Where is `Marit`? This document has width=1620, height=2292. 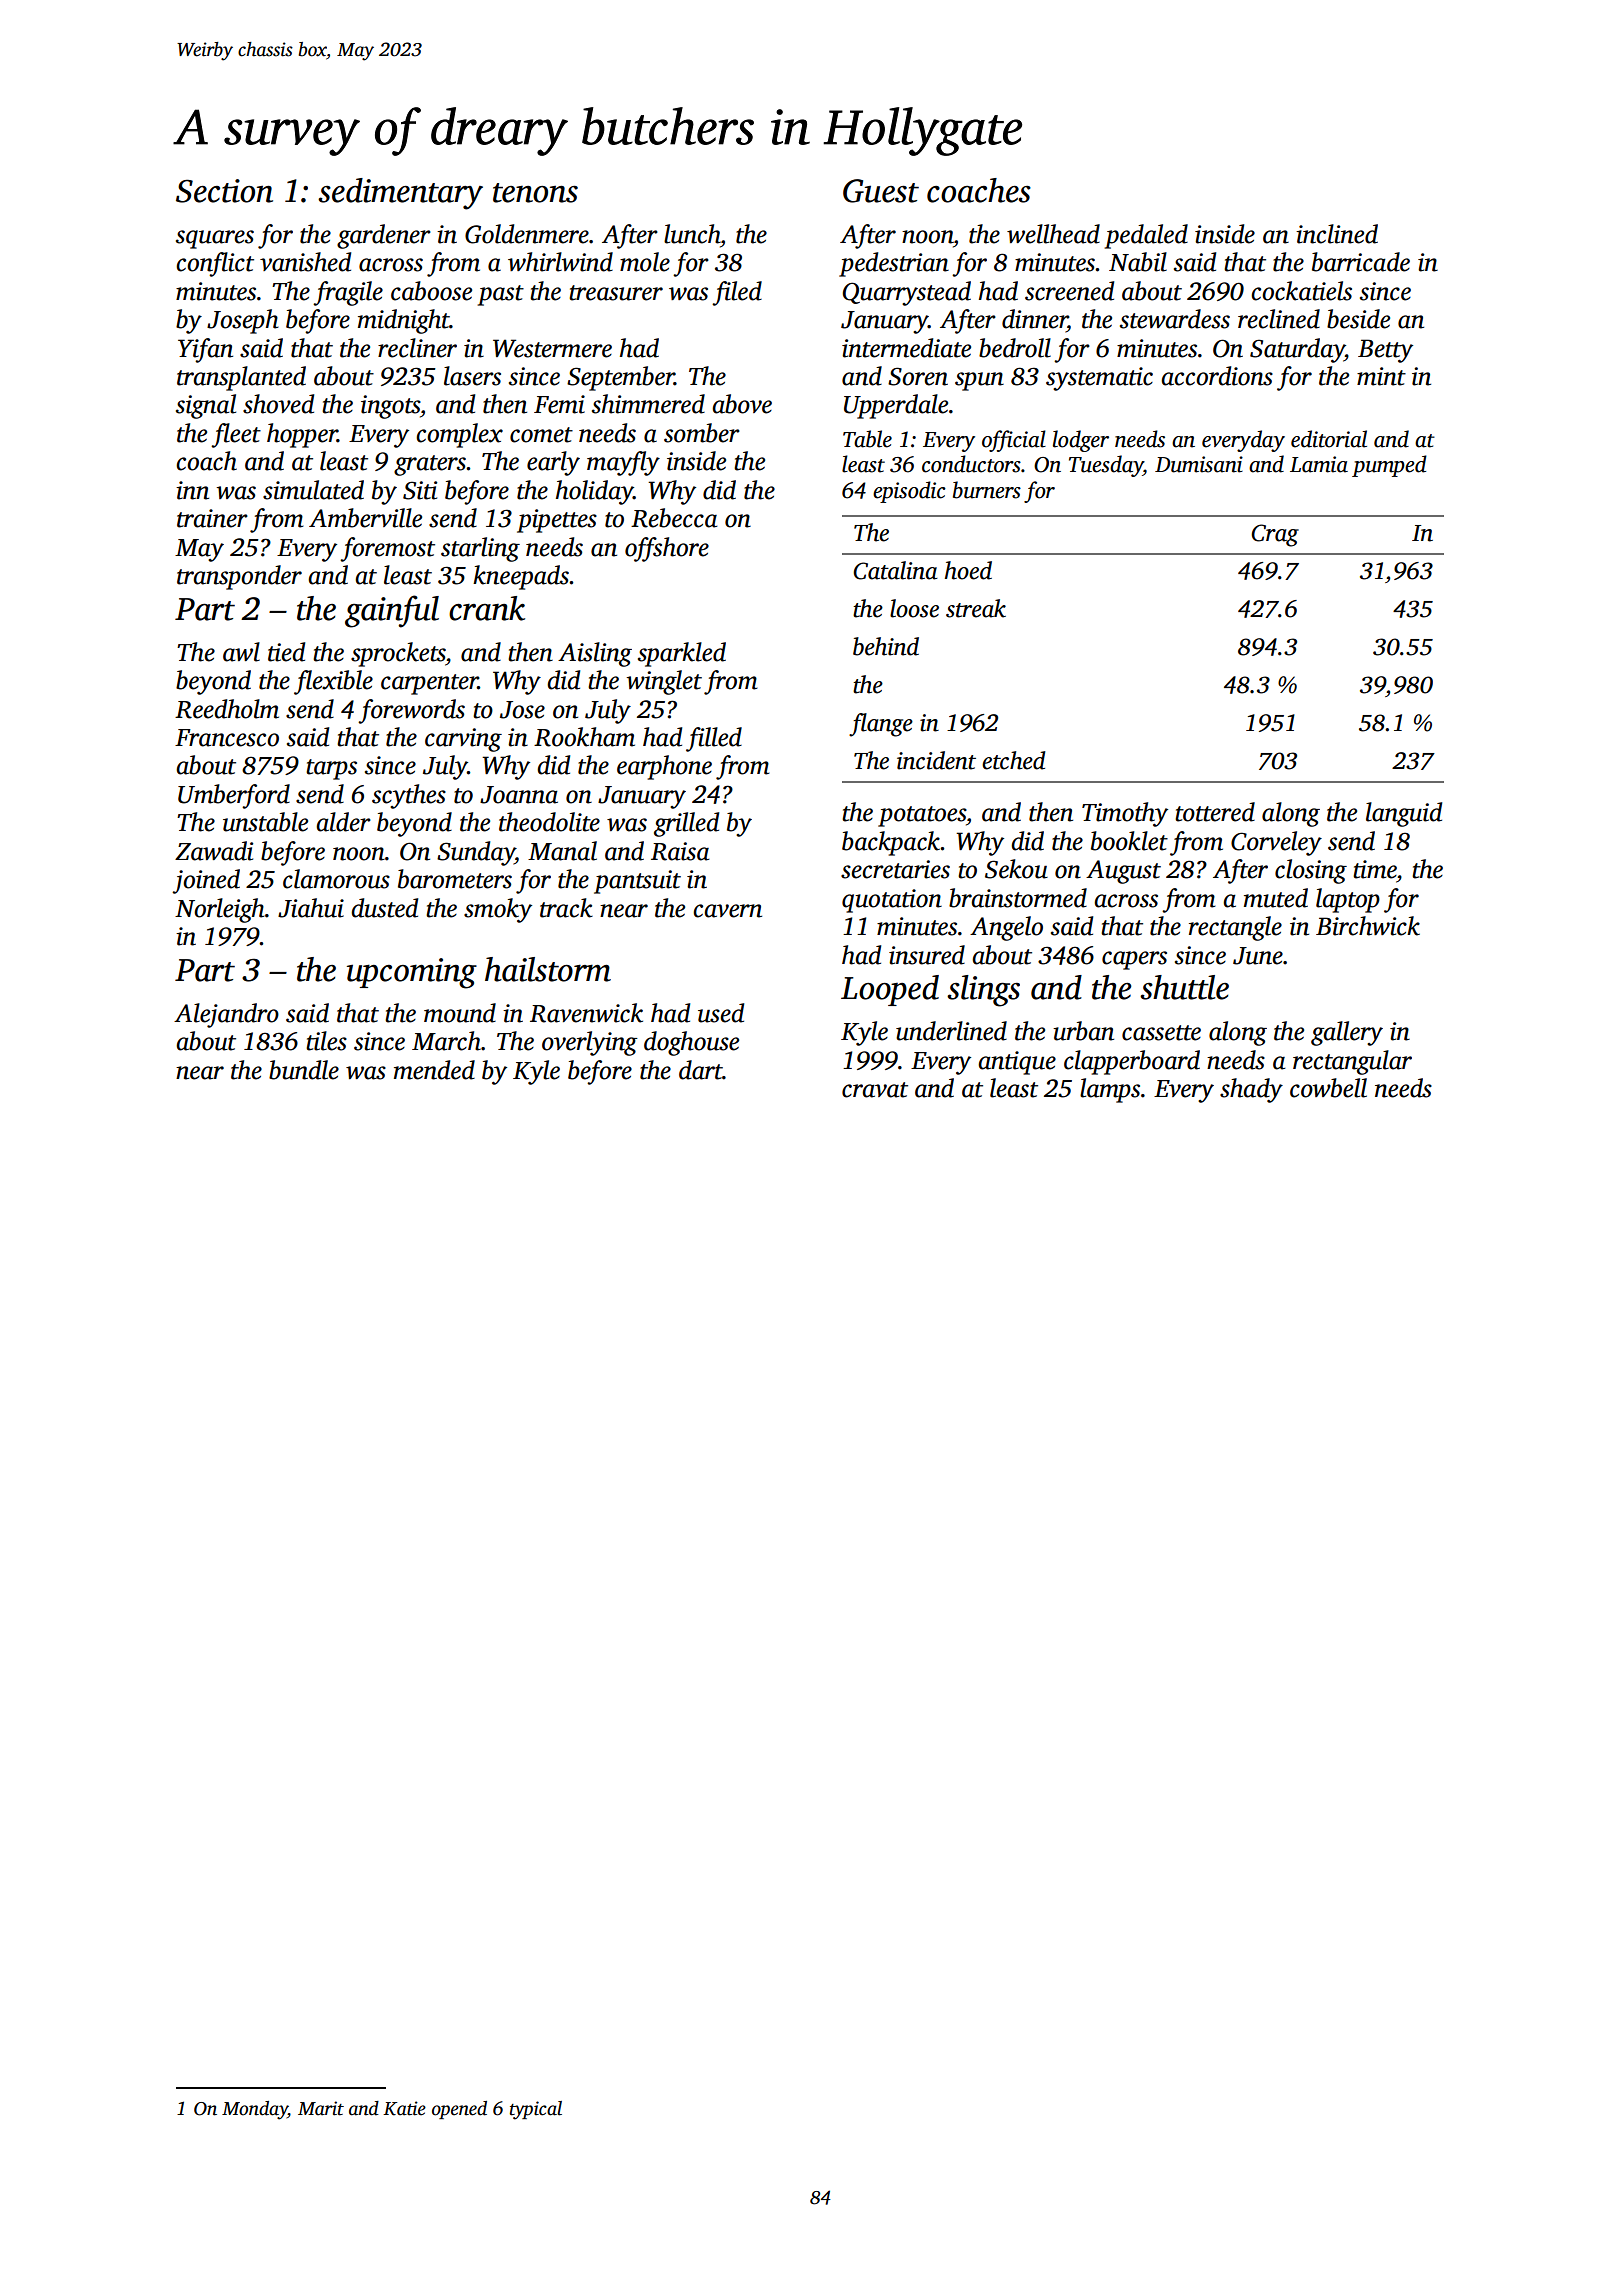
Marit is located at coordinates (321, 2108).
